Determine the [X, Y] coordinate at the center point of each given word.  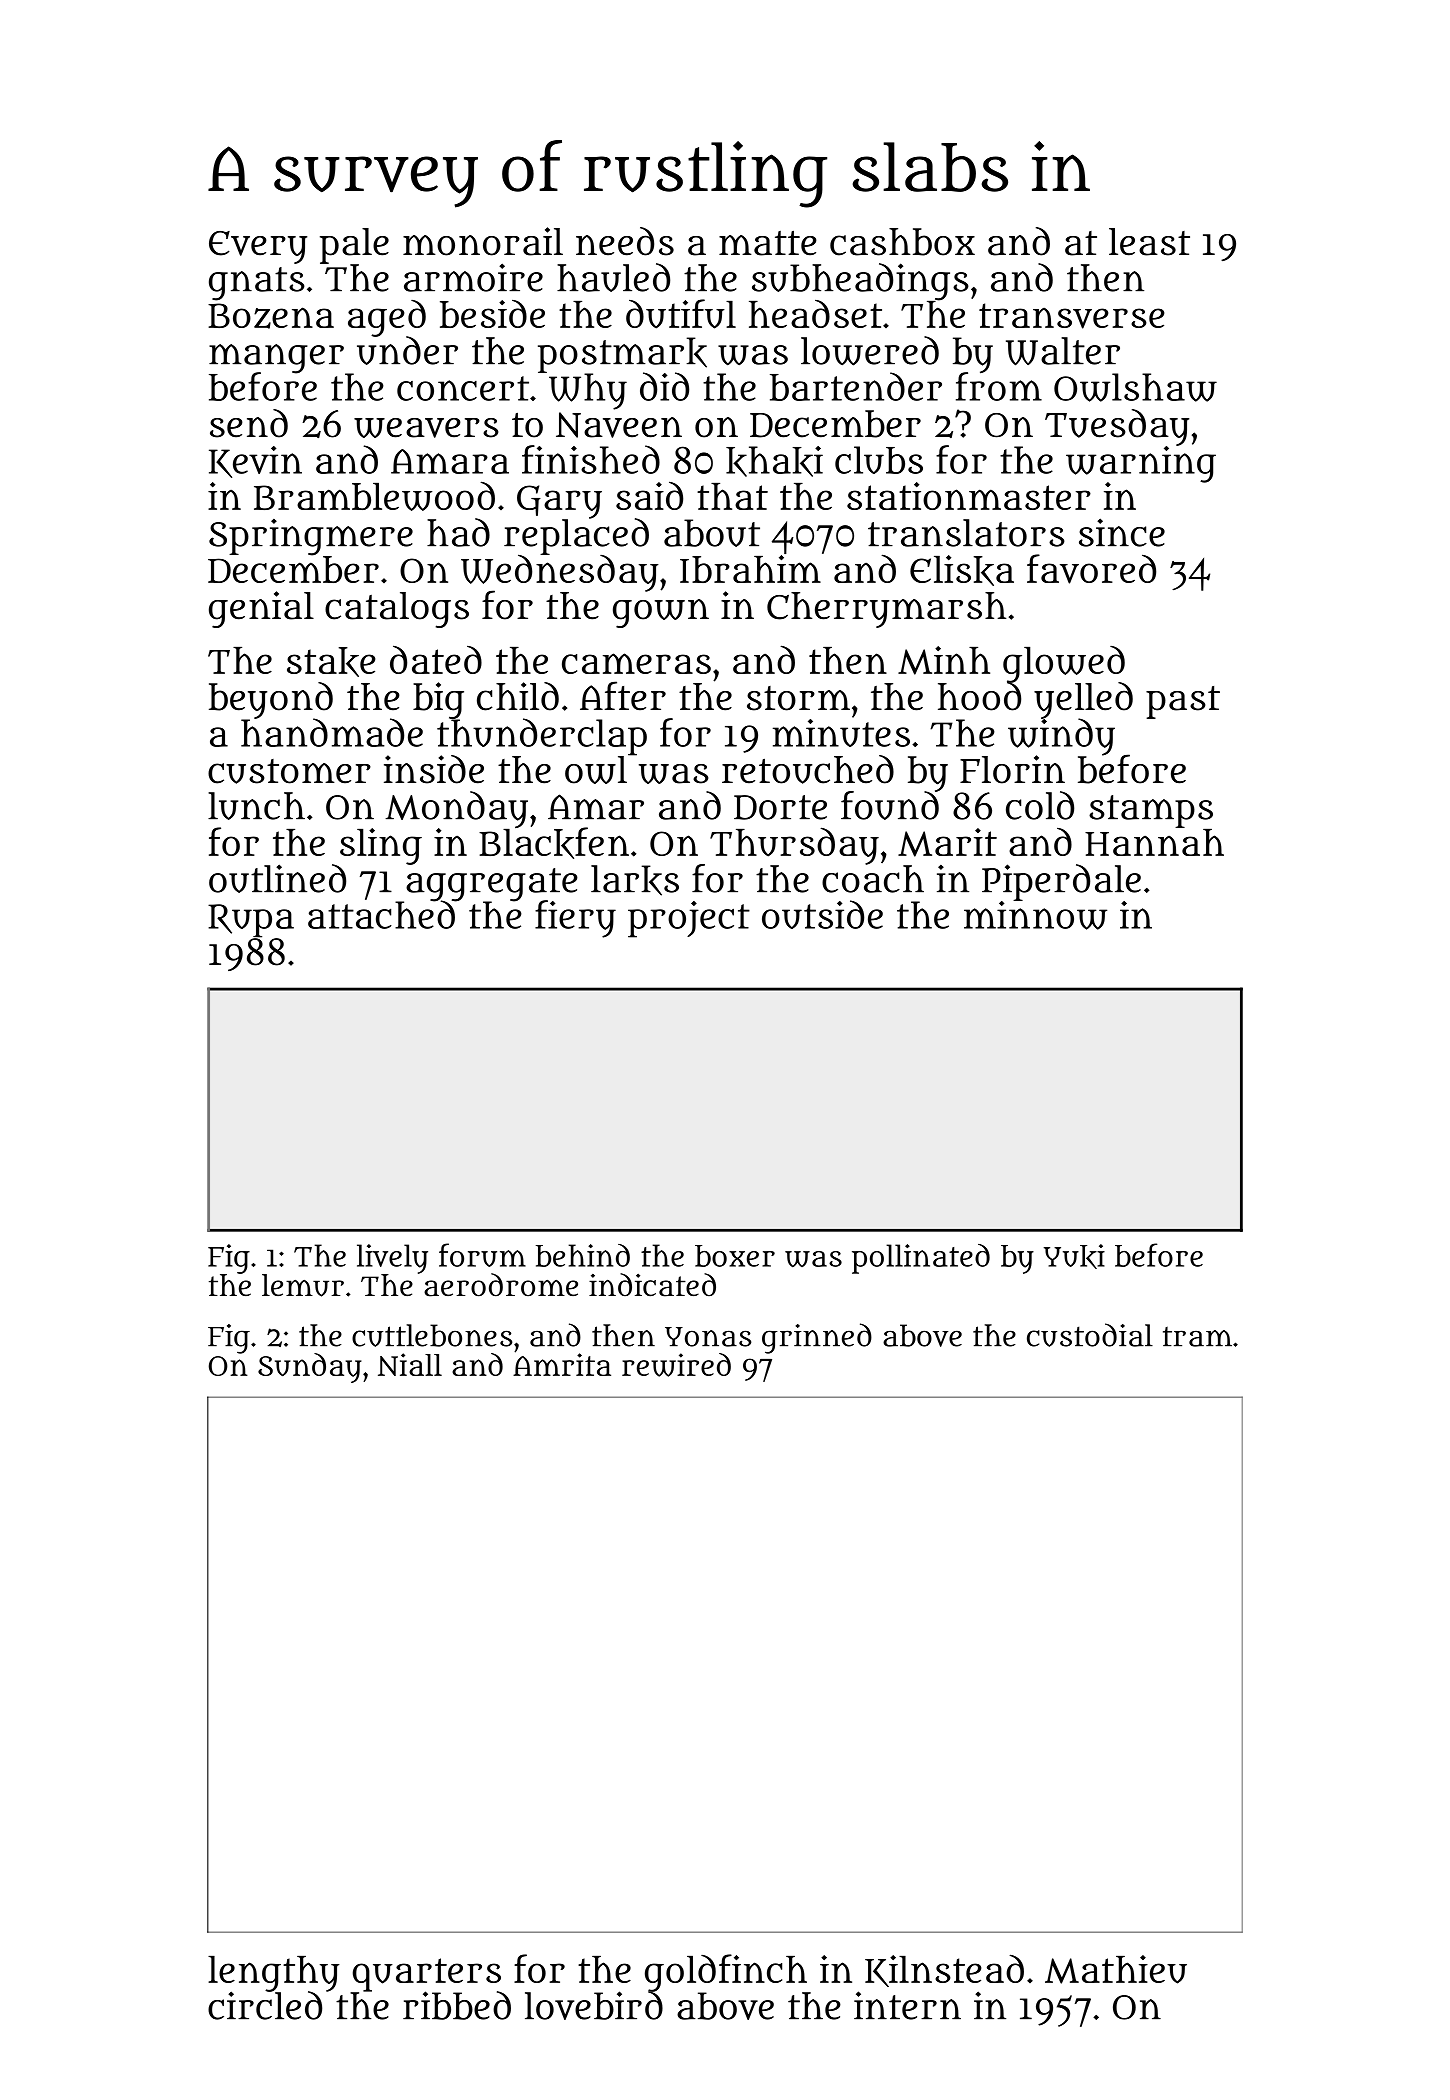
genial [261, 609]
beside [492, 314]
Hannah [1154, 842]
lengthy [274, 1974]
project [689, 919]
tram [1197, 1337]
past [1183, 702]
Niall [410, 1364]
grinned [817, 1338]
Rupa [251, 921]
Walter [1063, 351]
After [623, 696]
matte [768, 243]
